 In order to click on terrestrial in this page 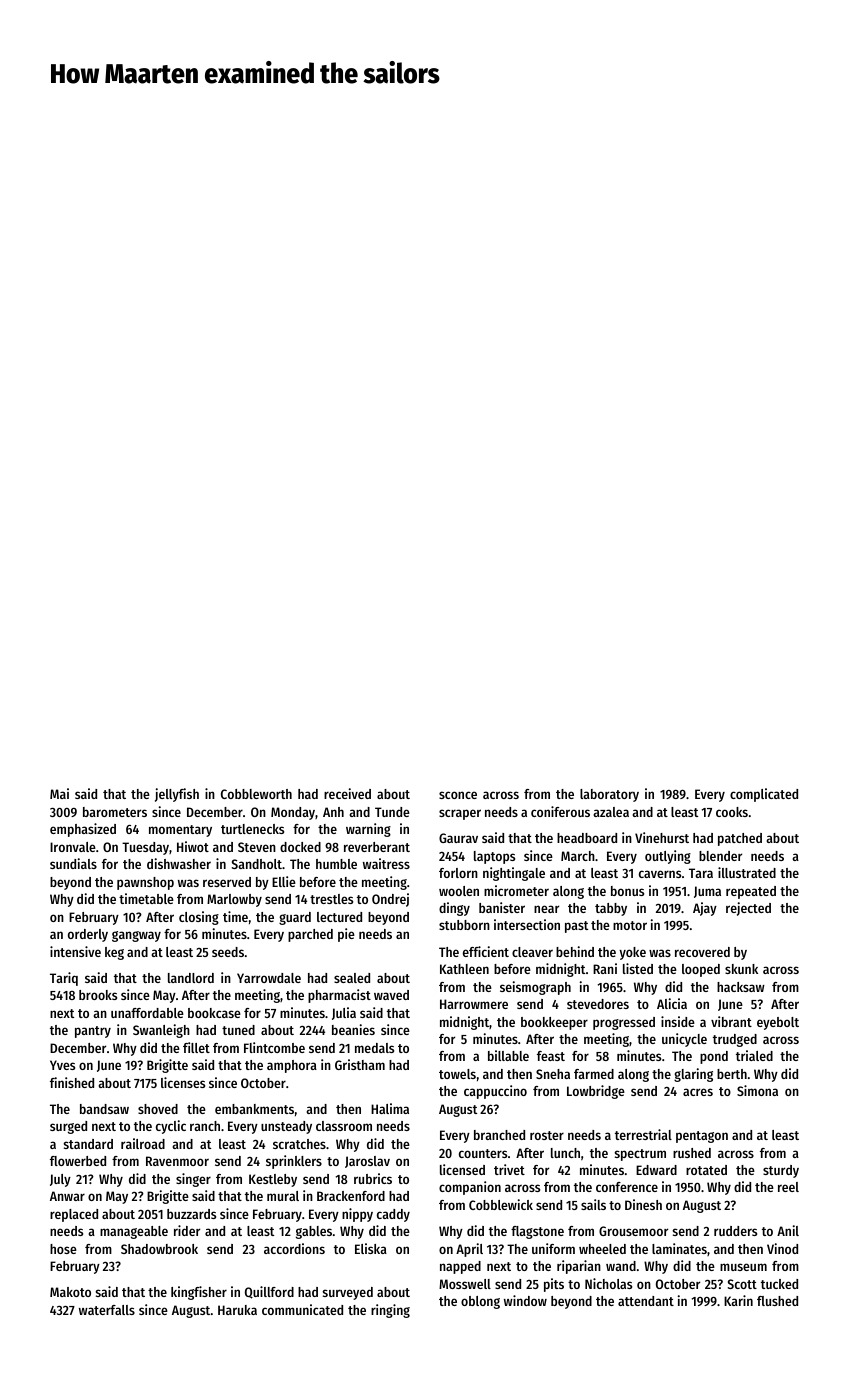, I will do `click(643, 1134)`.
